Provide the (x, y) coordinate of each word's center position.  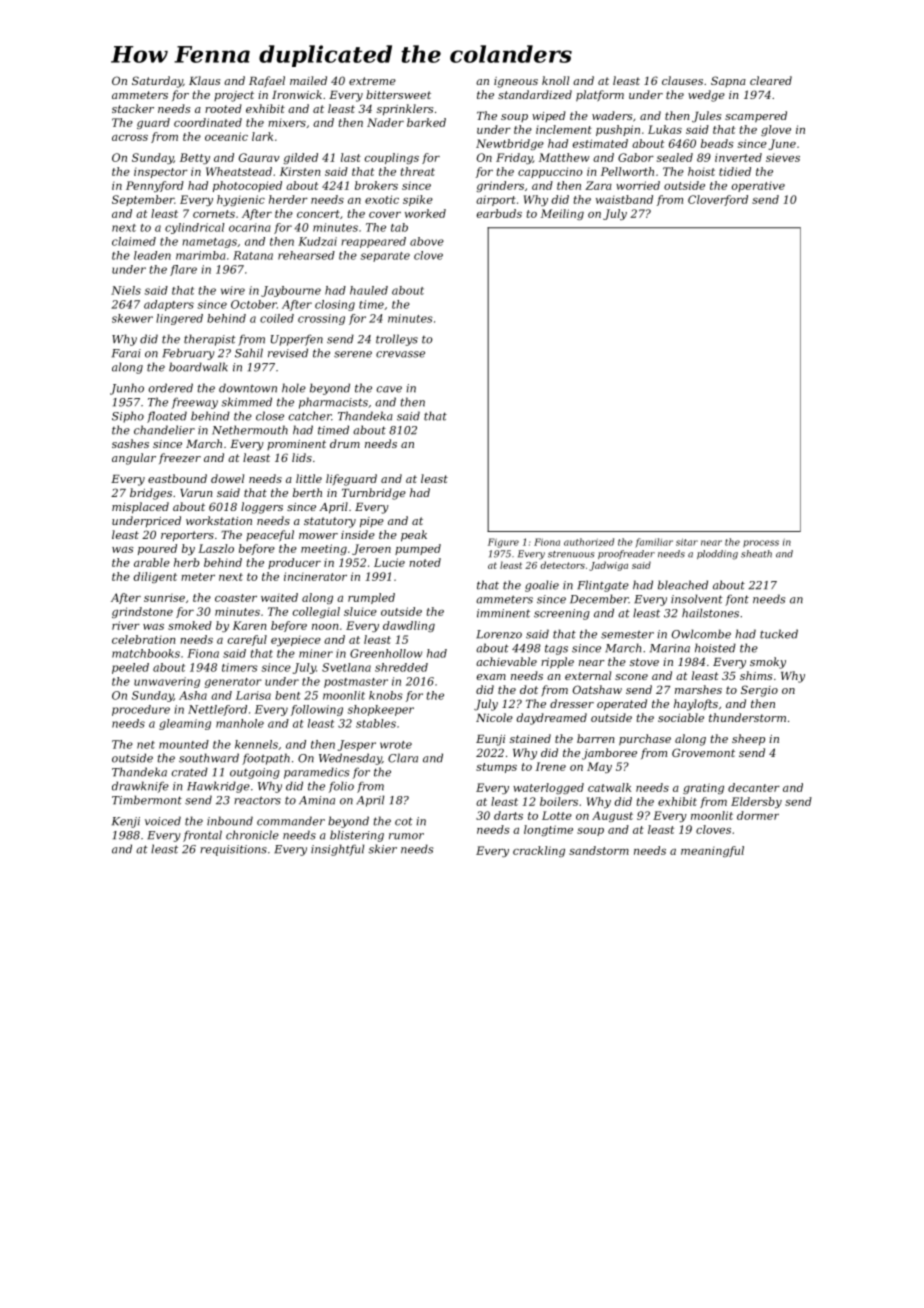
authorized (589, 542)
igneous (516, 82)
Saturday (157, 82)
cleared (771, 80)
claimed (134, 241)
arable (152, 562)
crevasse (400, 354)
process (761, 543)
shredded (401, 667)
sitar (687, 542)
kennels (256, 744)
